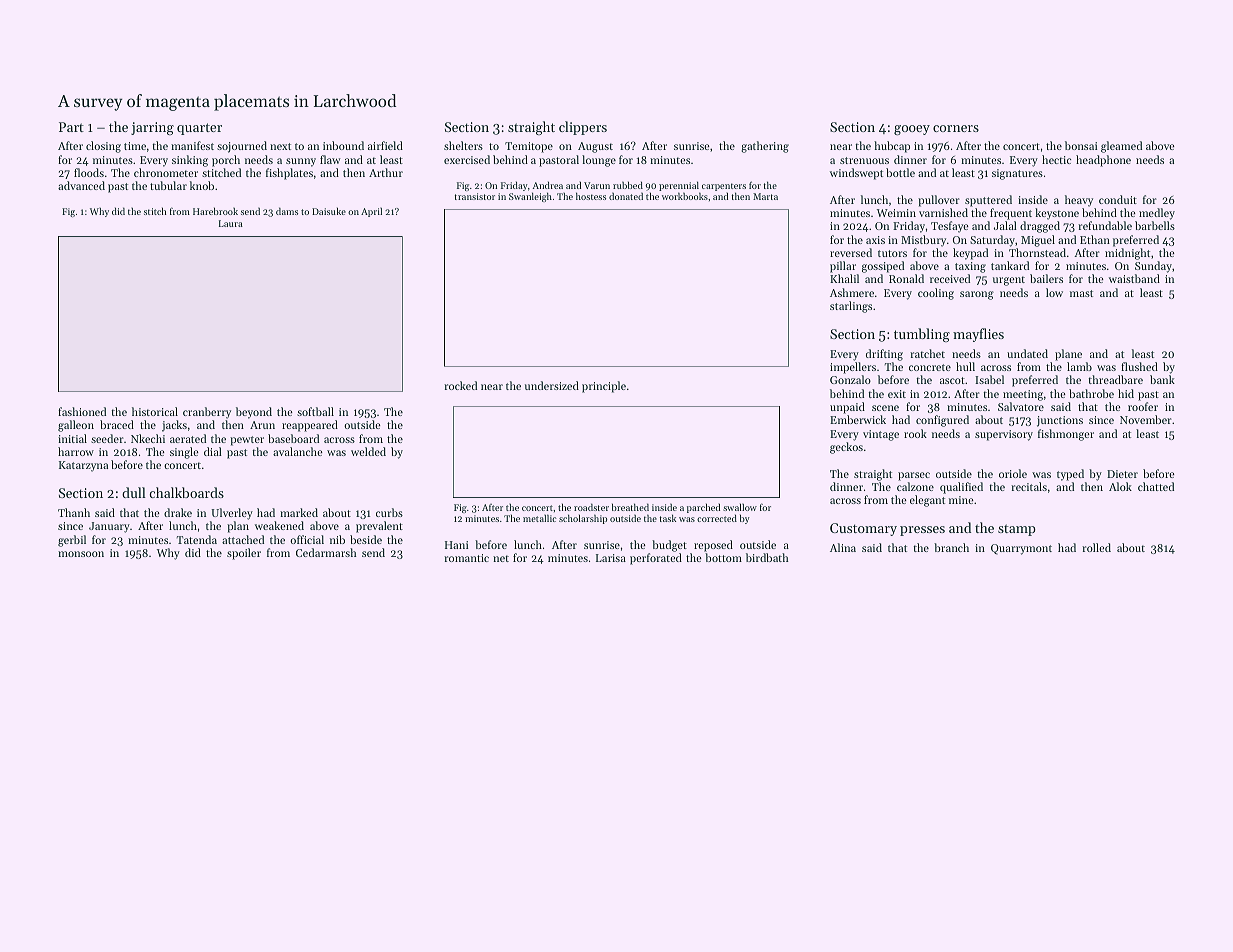 The image size is (1233, 952). I want to click on mayflies, so click(978, 335).
